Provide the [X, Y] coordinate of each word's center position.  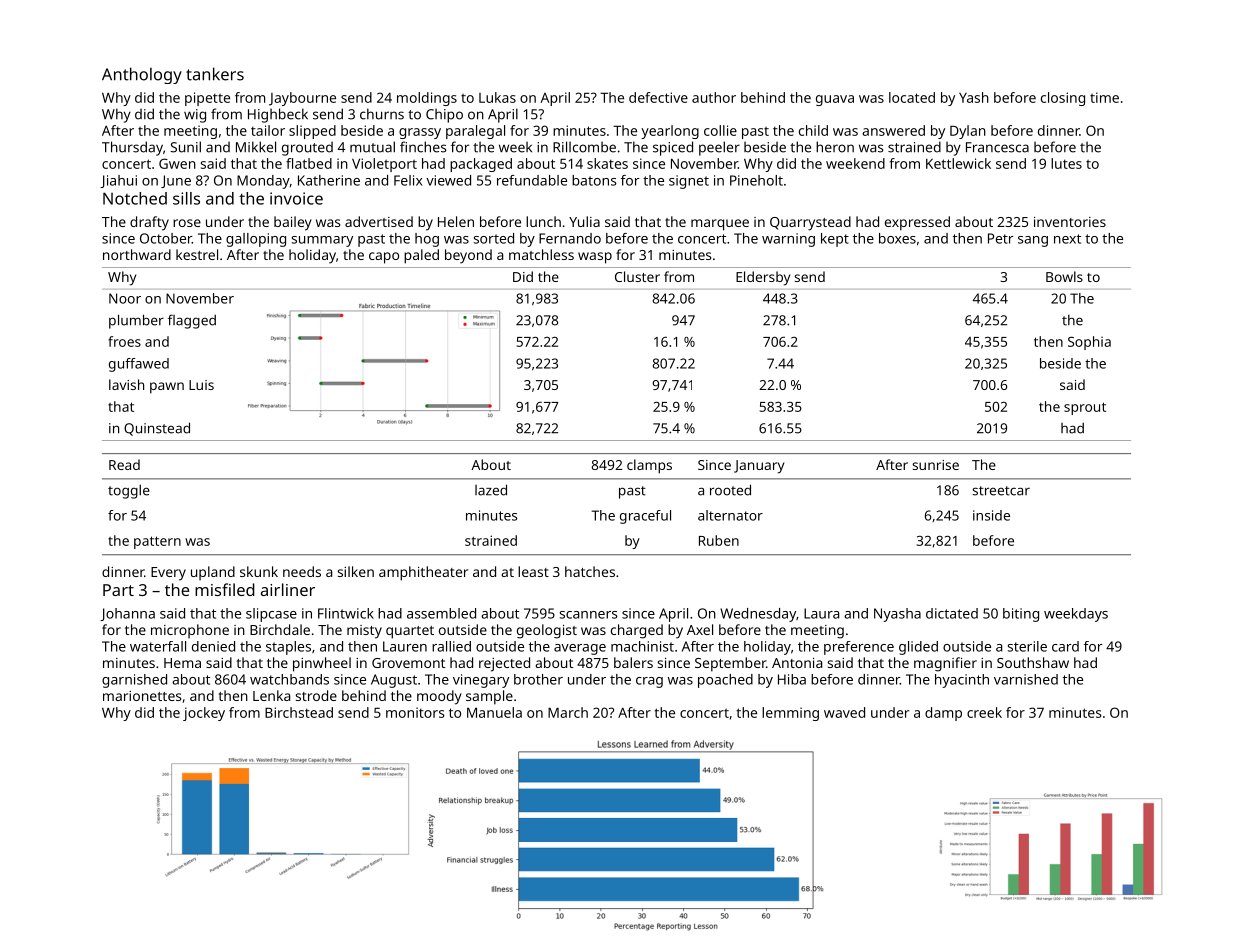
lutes [1066, 163]
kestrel [197, 254]
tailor [268, 130]
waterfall [158, 646]
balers [633, 662]
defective [658, 97]
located [912, 97]
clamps [649, 466]
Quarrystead [810, 223]
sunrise [935, 465]
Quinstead [157, 429]
